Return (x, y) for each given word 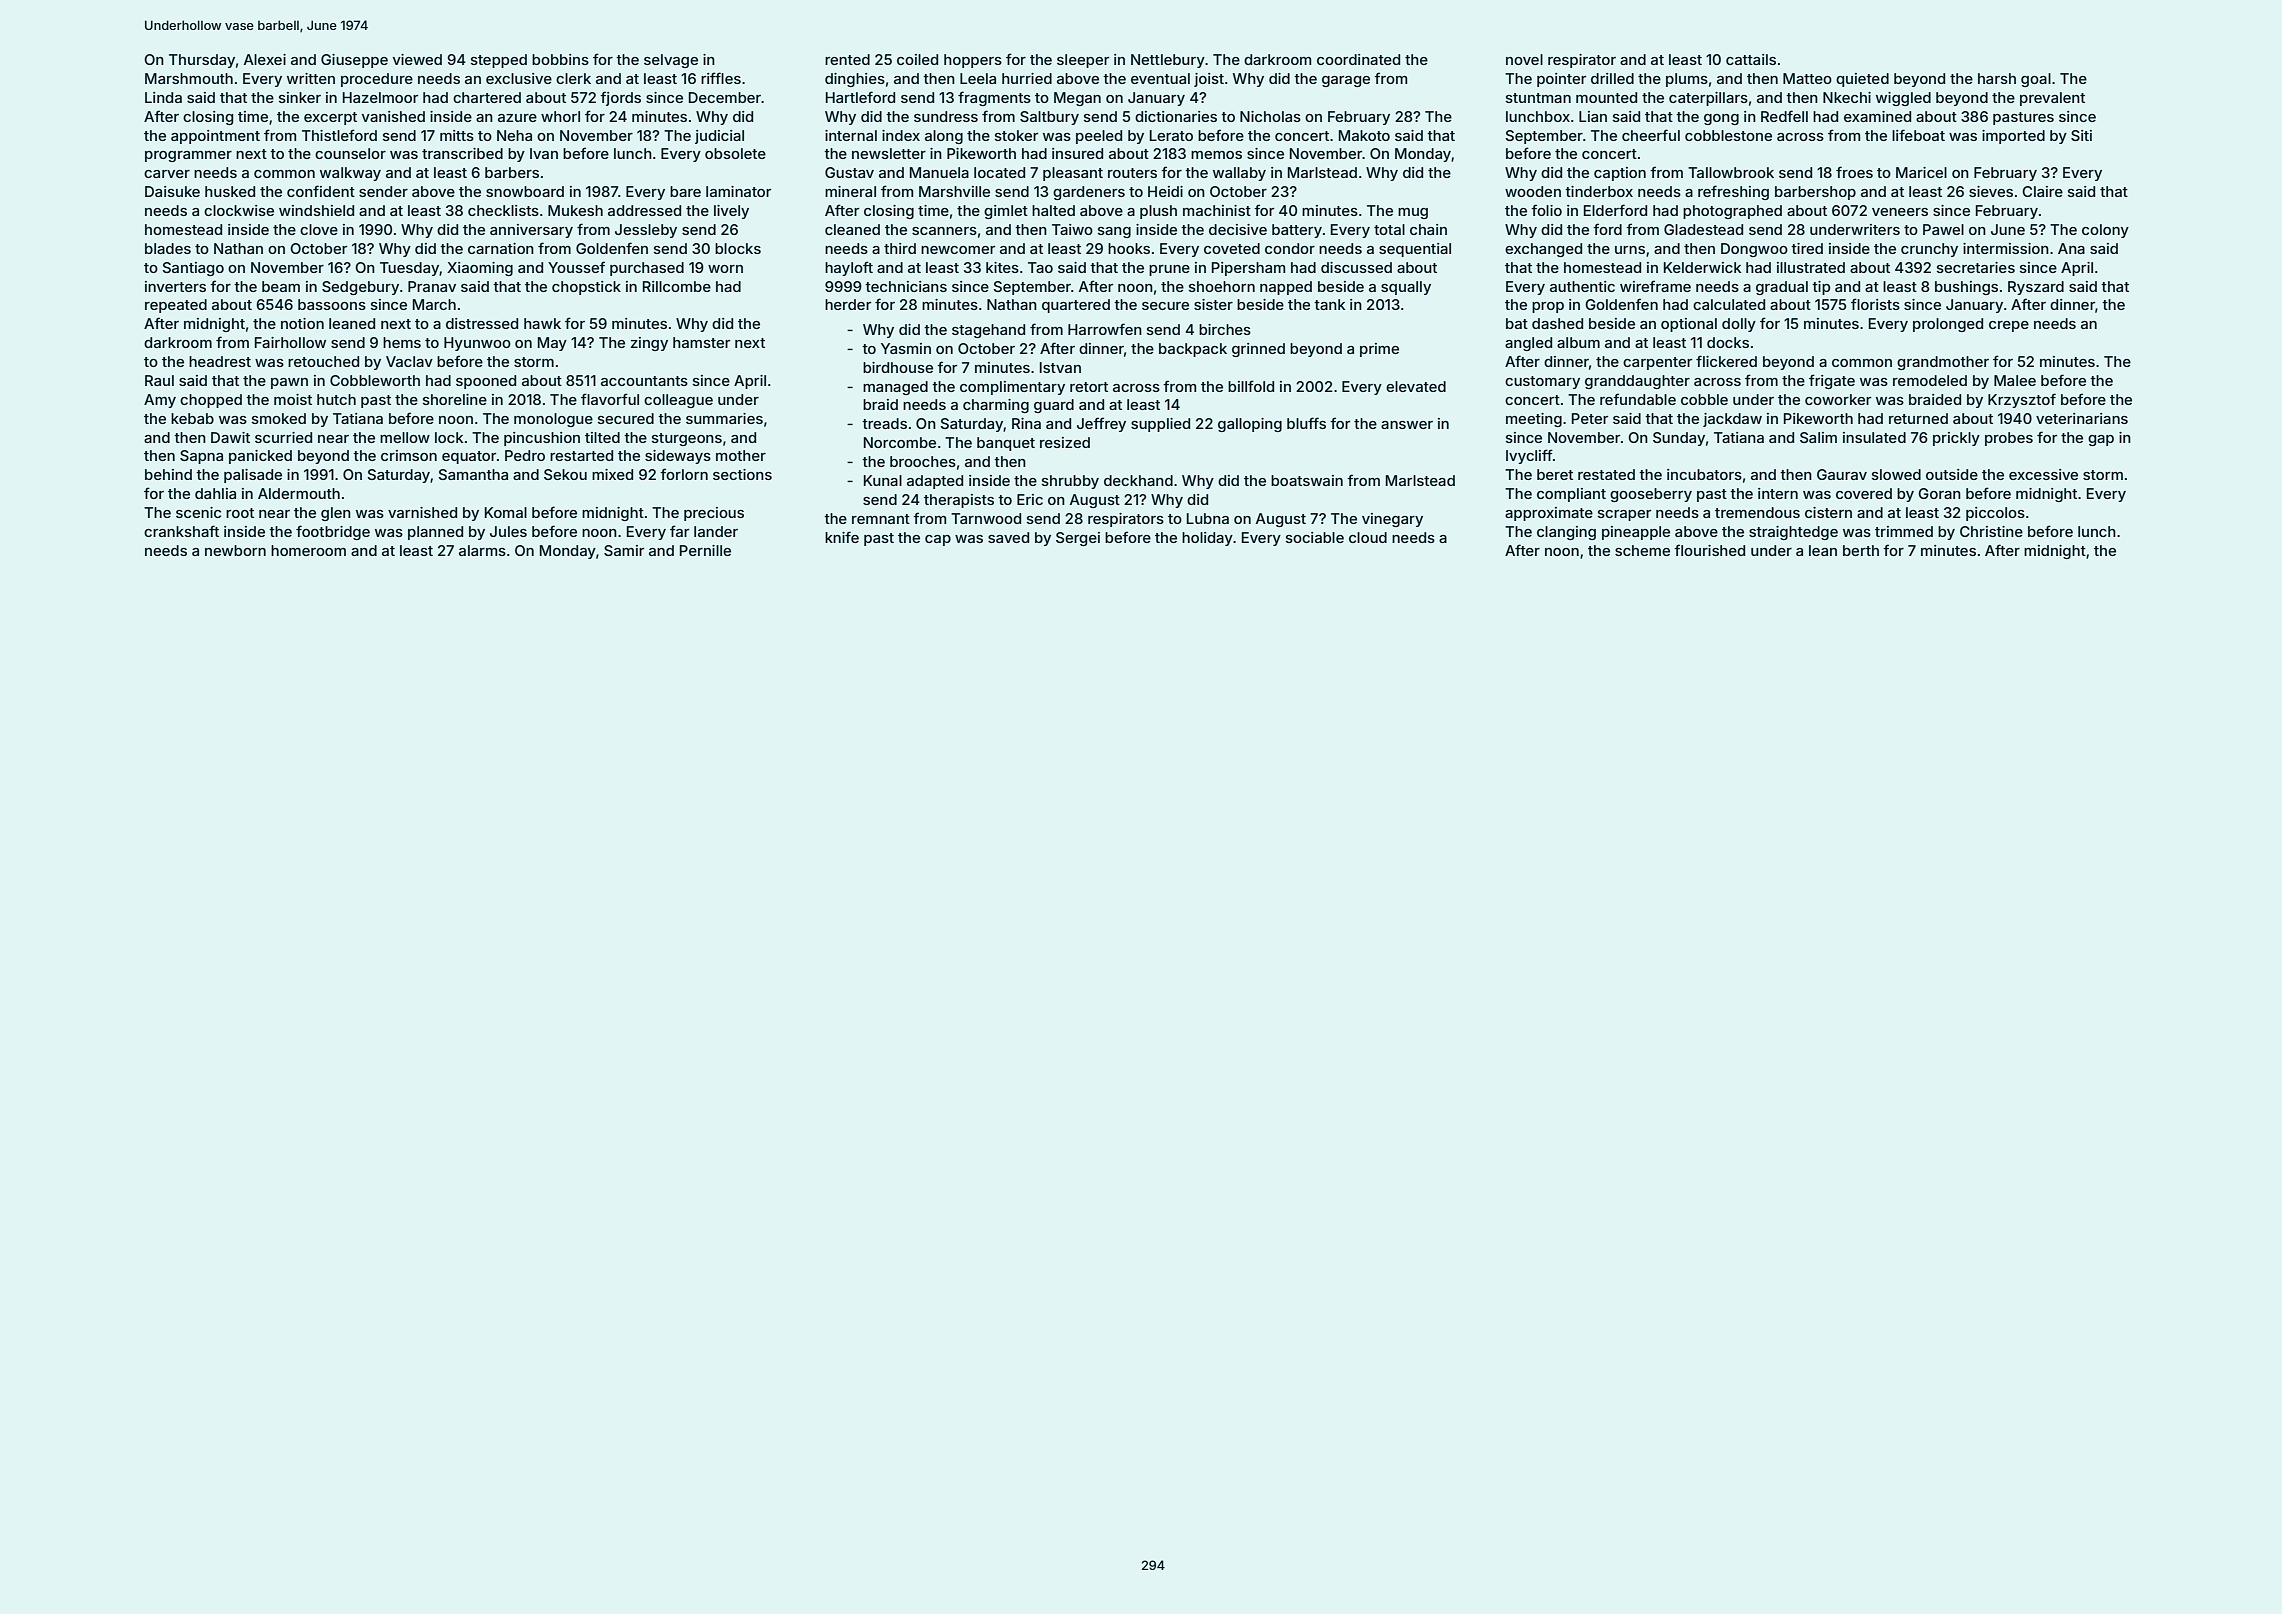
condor (1290, 248)
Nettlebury (1168, 61)
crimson (409, 455)
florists (1875, 304)
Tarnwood (986, 518)
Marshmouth (189, 78)
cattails (1751, 59)
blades (168, 248)
